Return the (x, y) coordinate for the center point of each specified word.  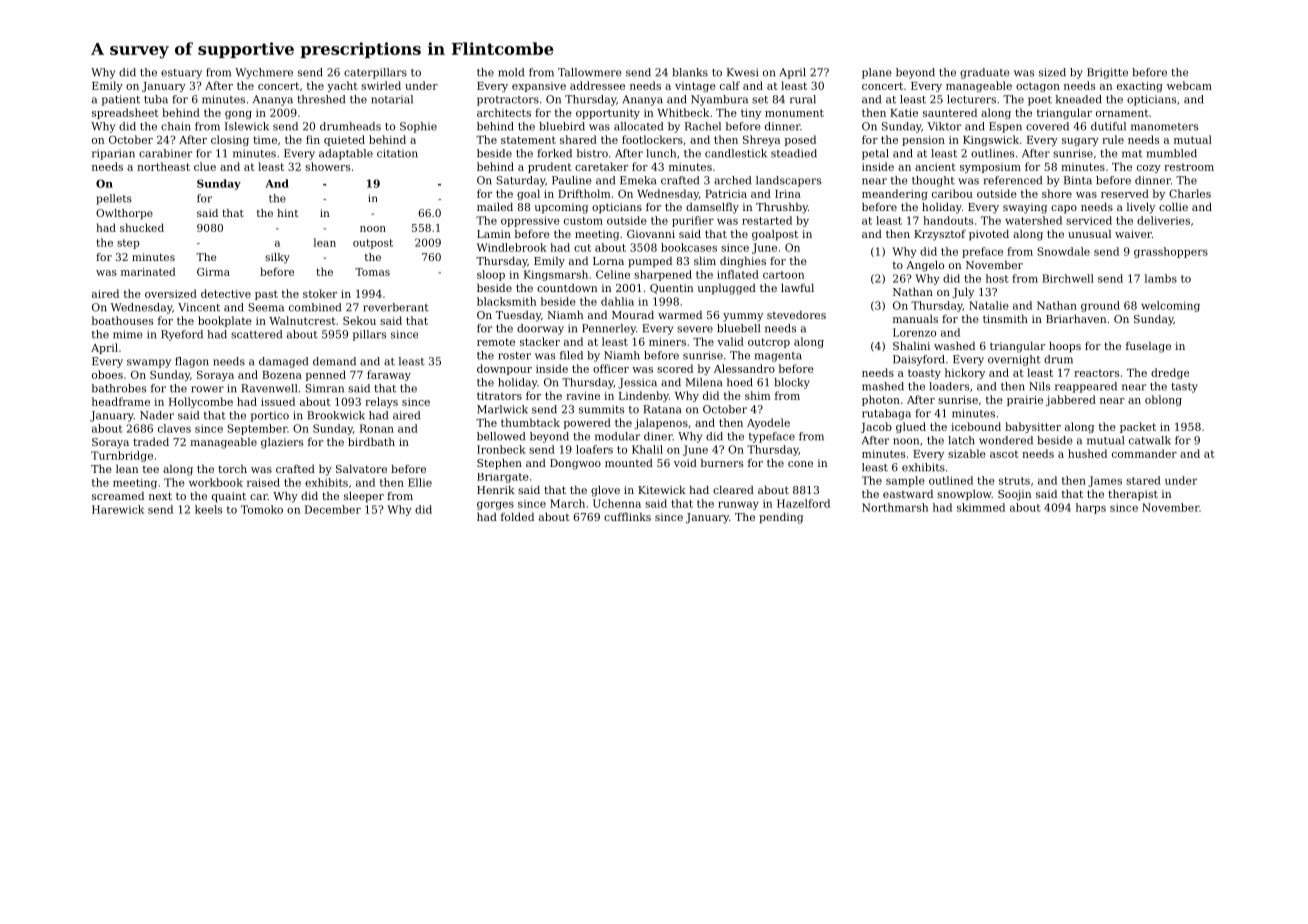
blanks (690, 72)
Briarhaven (1076, 318)
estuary (181, 74)
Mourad (633, 314)
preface (982, 252)
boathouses (122, 320)
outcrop (769, 343)
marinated (148, 271)
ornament (1122, 113)
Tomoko (262, 509)
